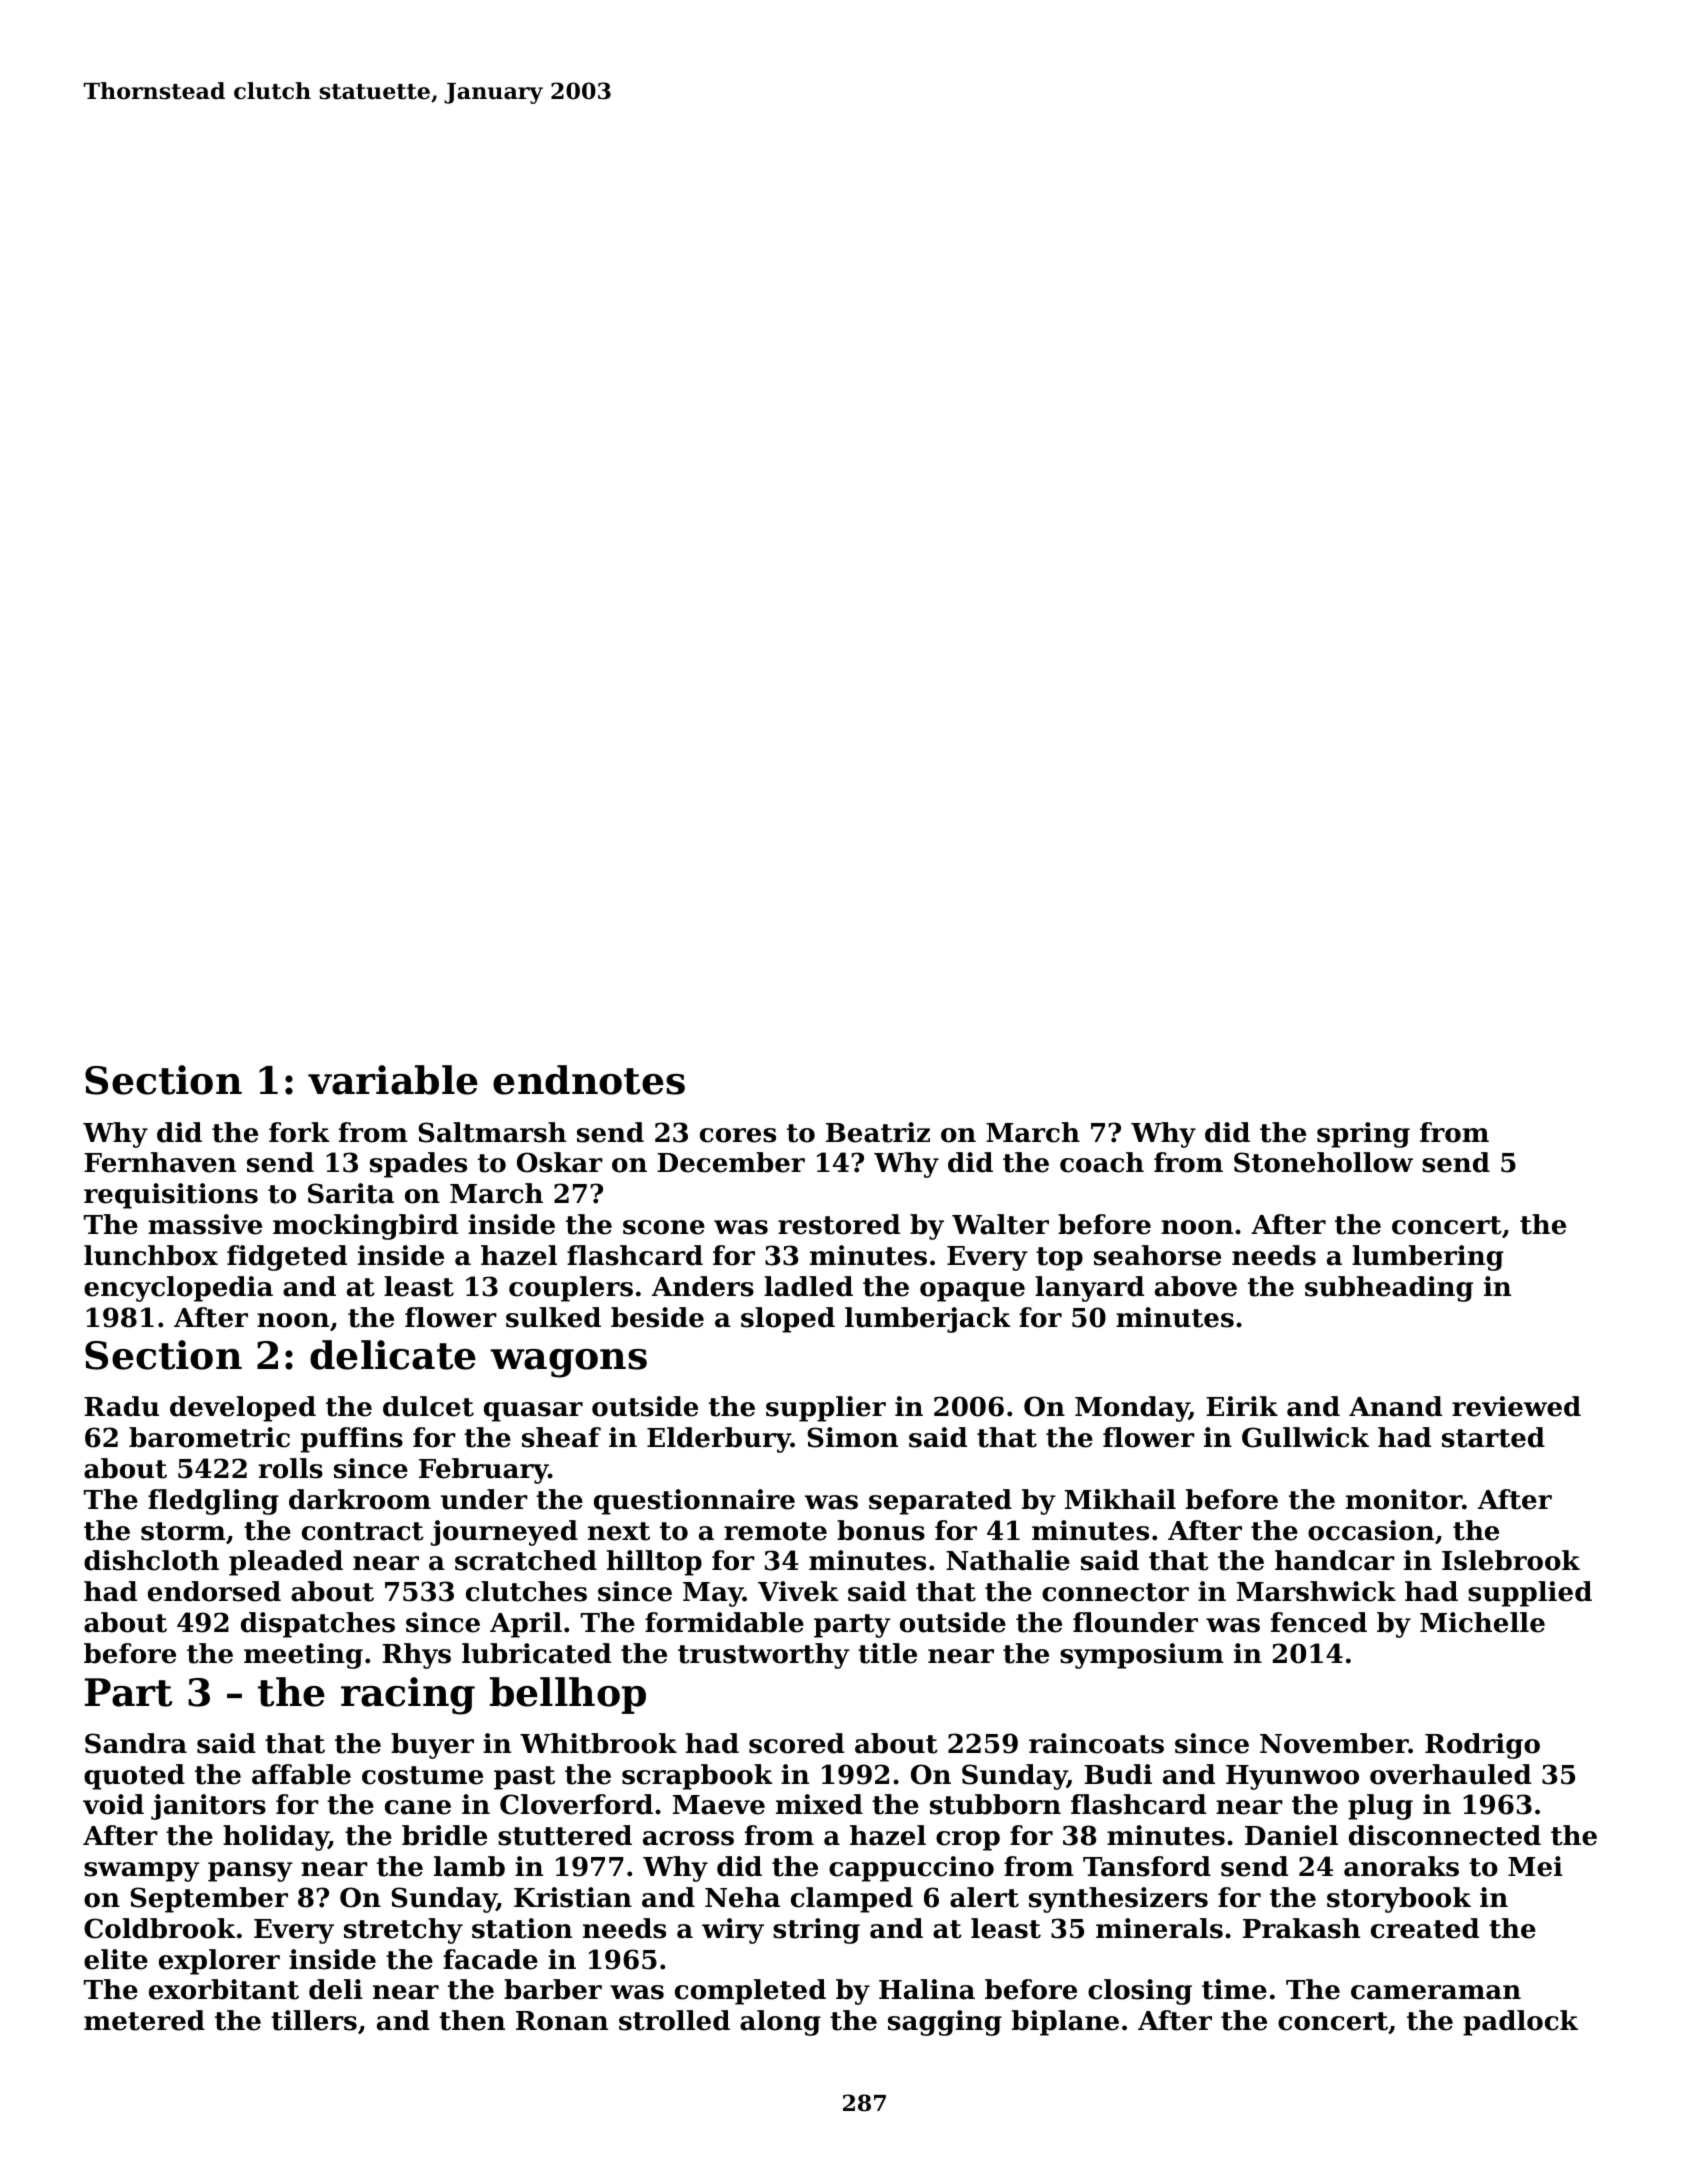 This image has width=1683, height=2178. I want to click on reviewed, so click(1516, 1406).
